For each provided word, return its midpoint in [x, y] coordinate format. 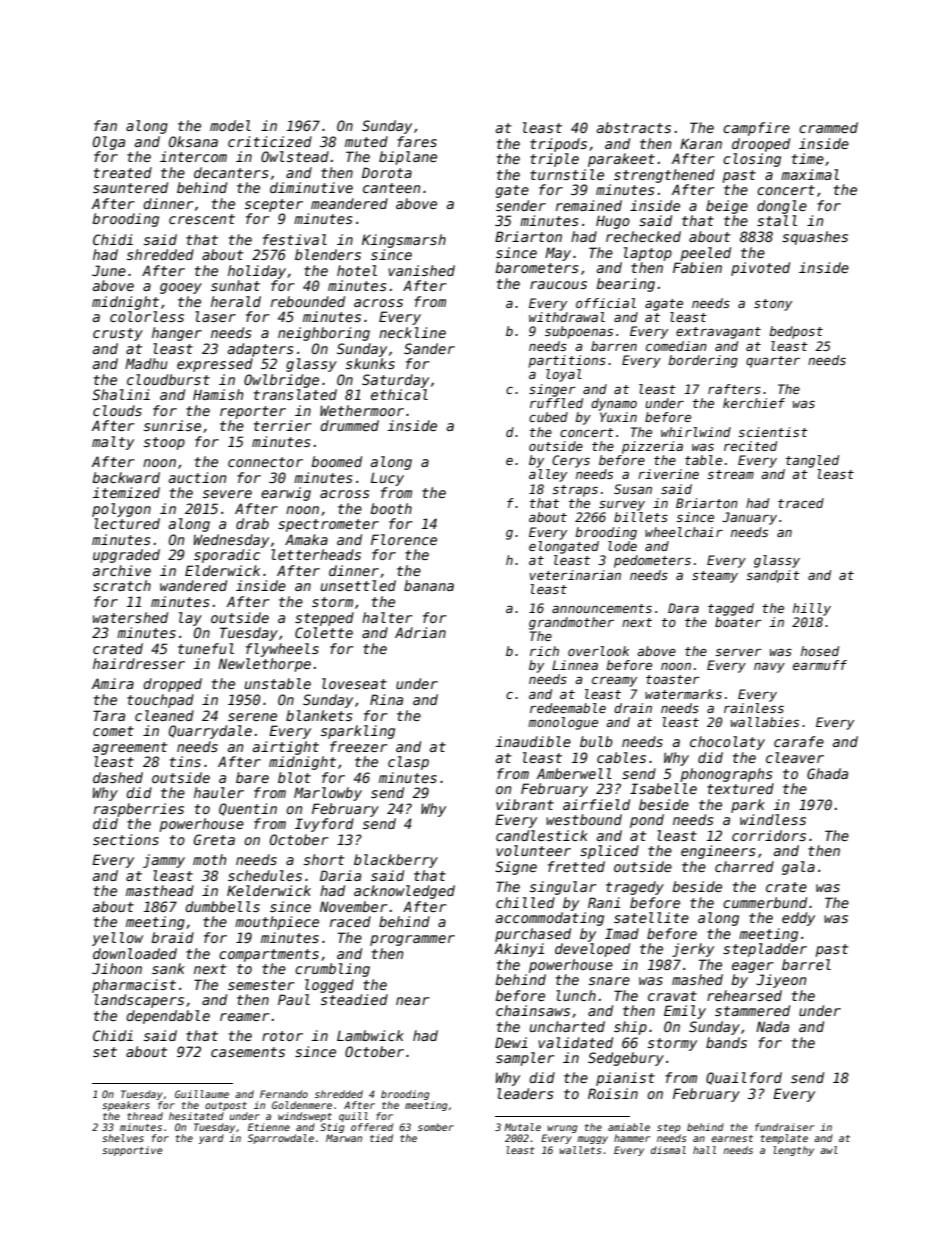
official [606, 303]
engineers [718, 852]
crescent [202, 219]
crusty [118, 334]
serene [252, 717]
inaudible [533, 741]
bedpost [796, 332]
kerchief [754, 403]
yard [211, 1139]
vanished [421, 270]
